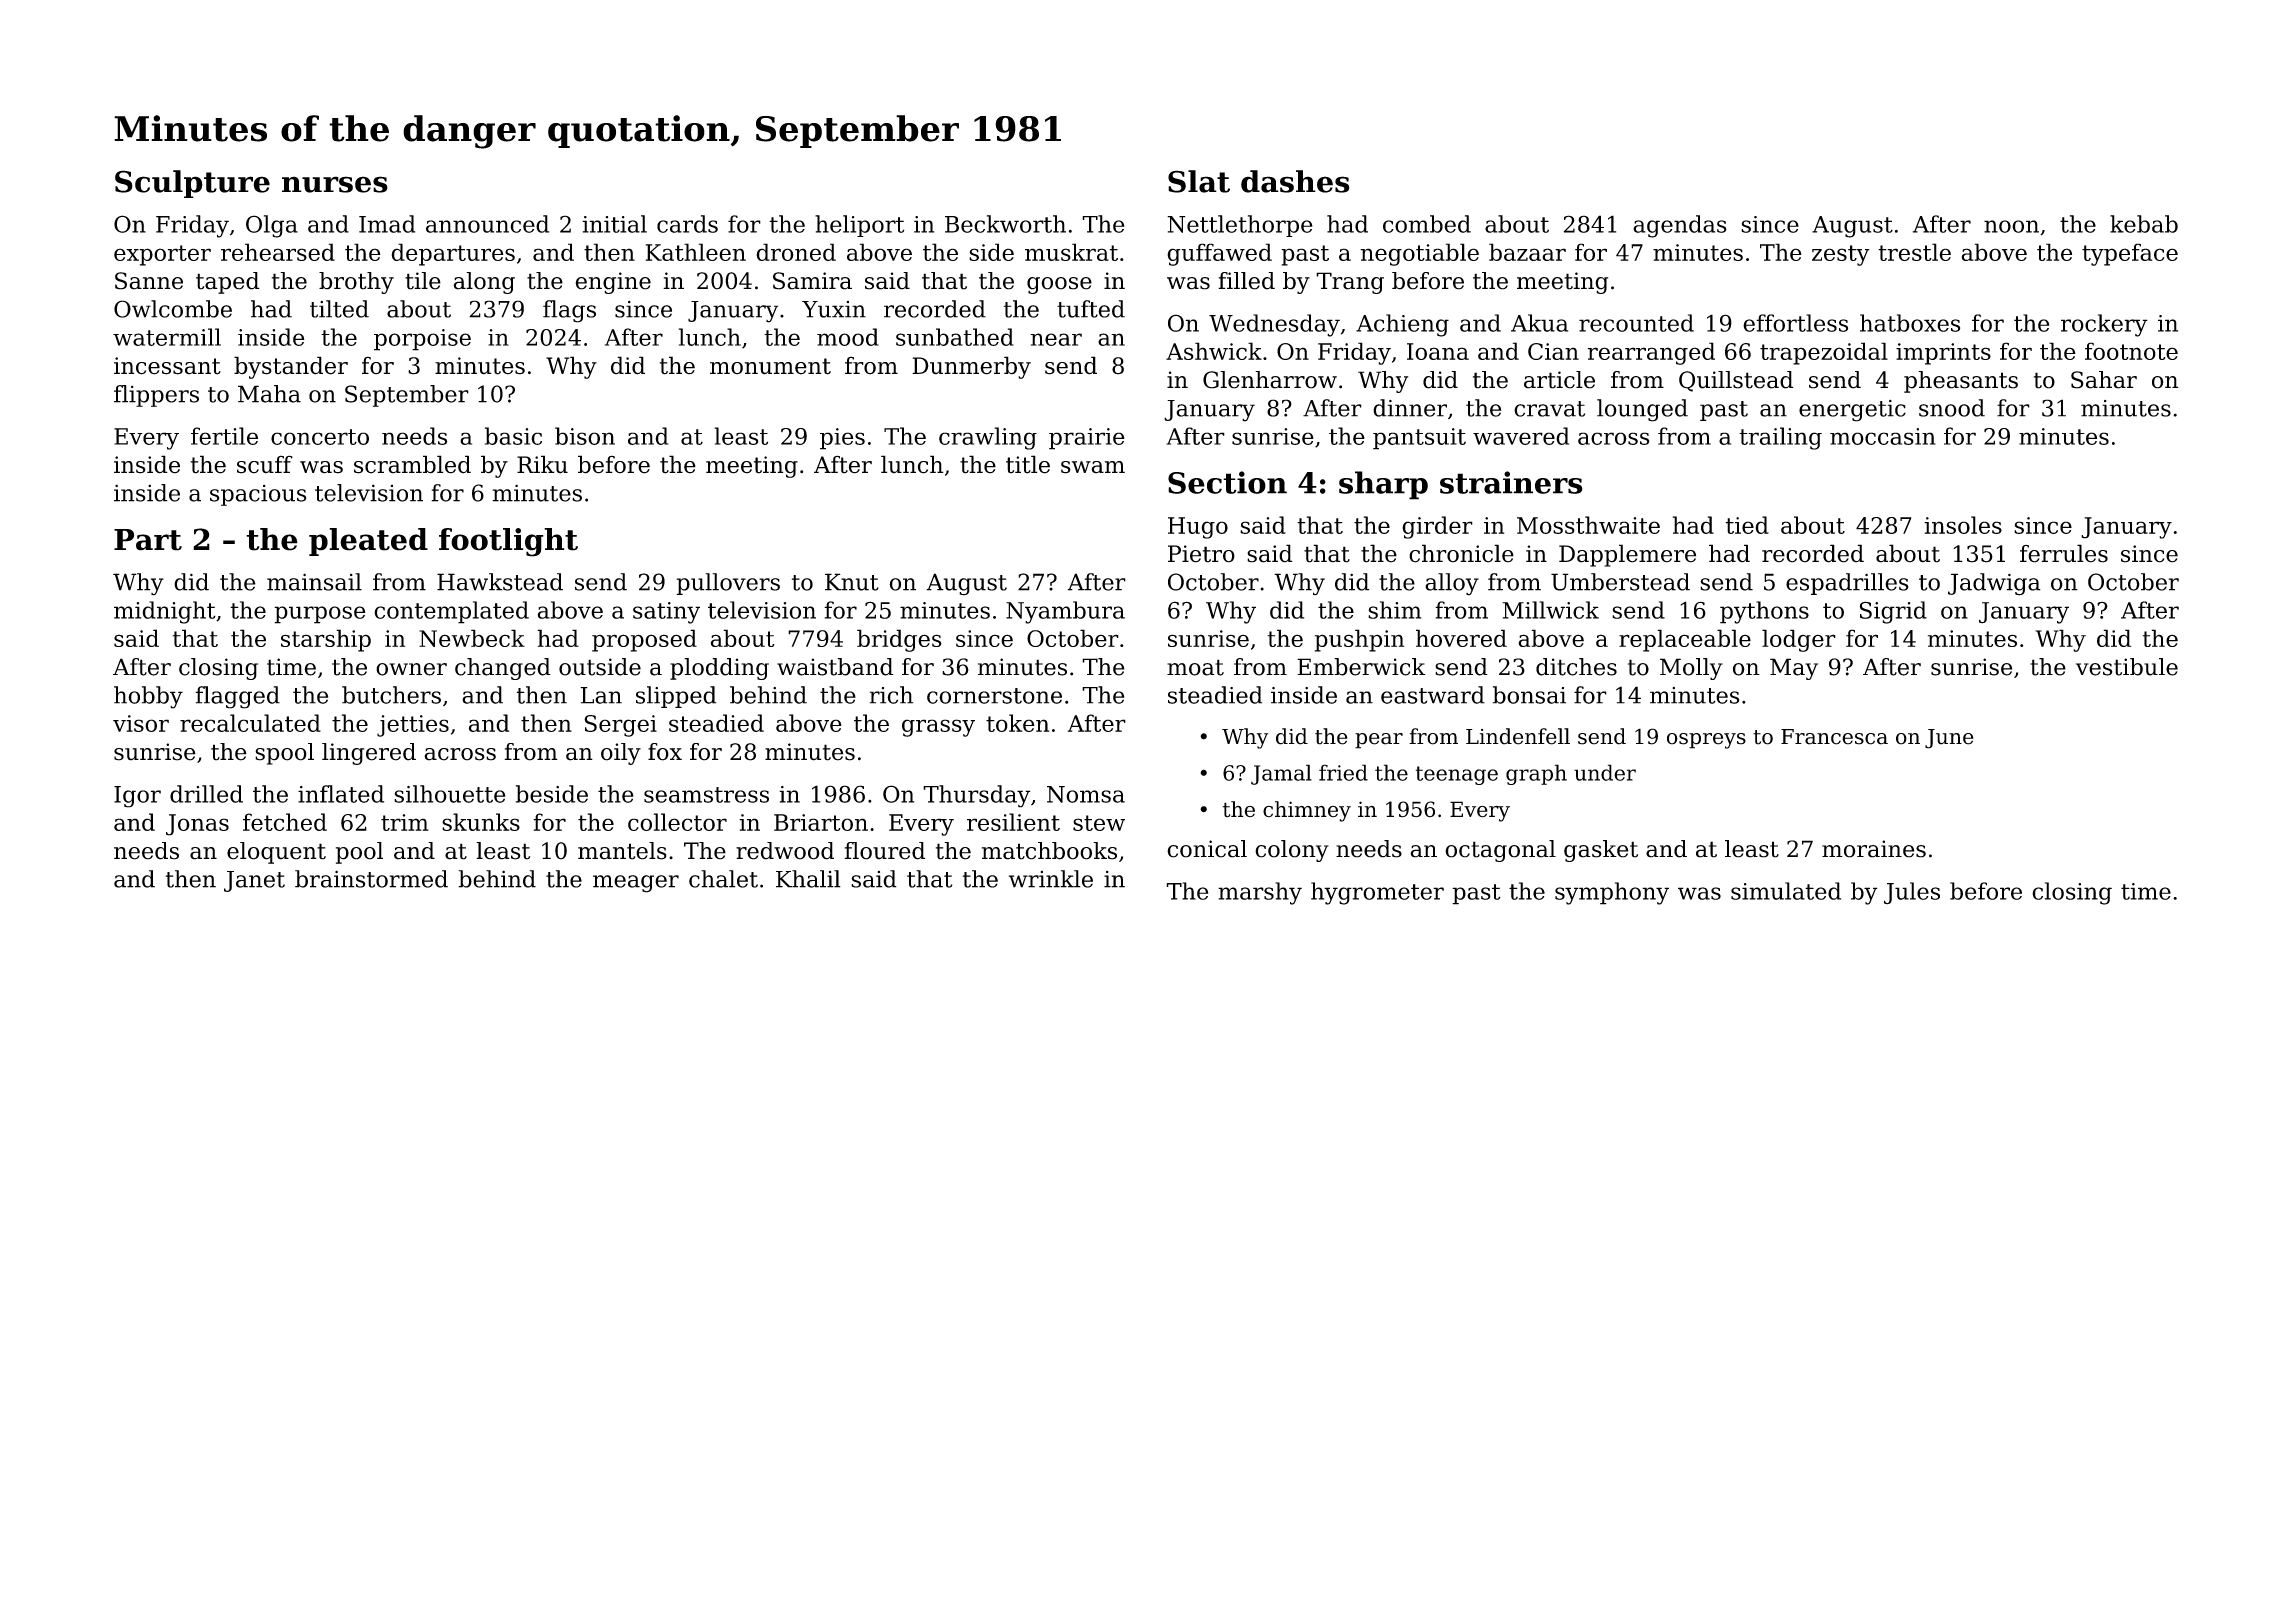 The width and height of the image is (2292, 1620). Describe the element at coordinates (1295, 181) in the image. I see `dashes` at that location.
